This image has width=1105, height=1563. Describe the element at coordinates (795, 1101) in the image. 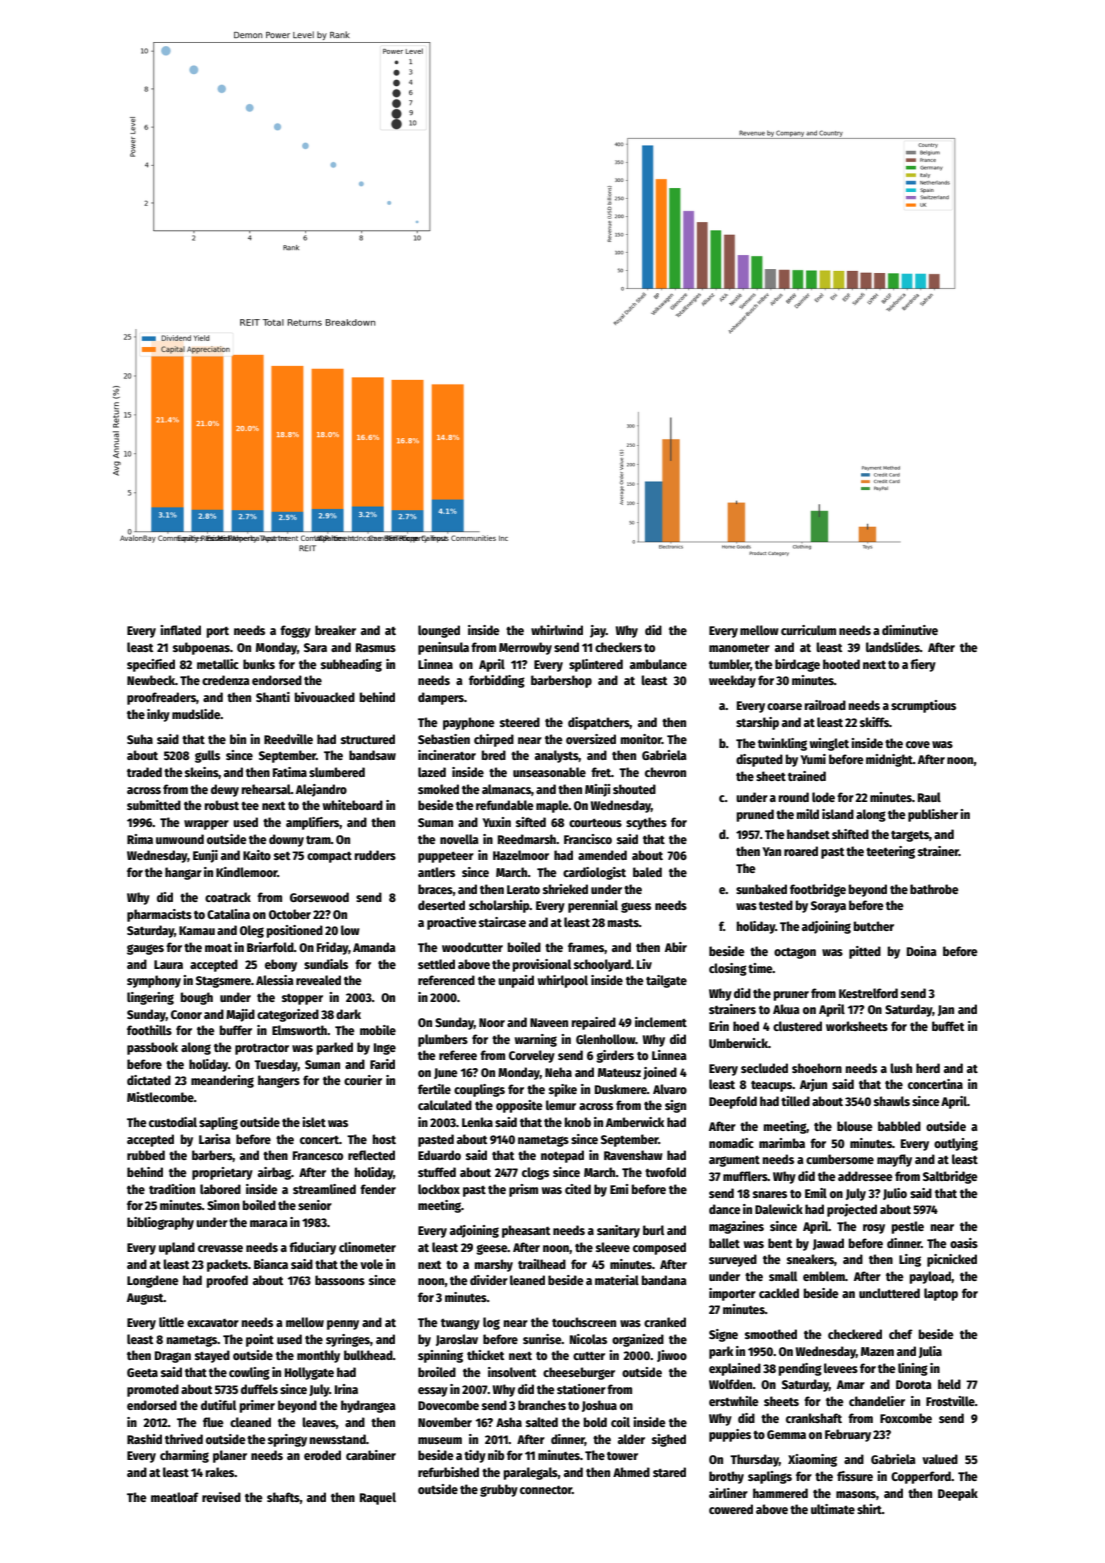

I see `tilled` at that location.
